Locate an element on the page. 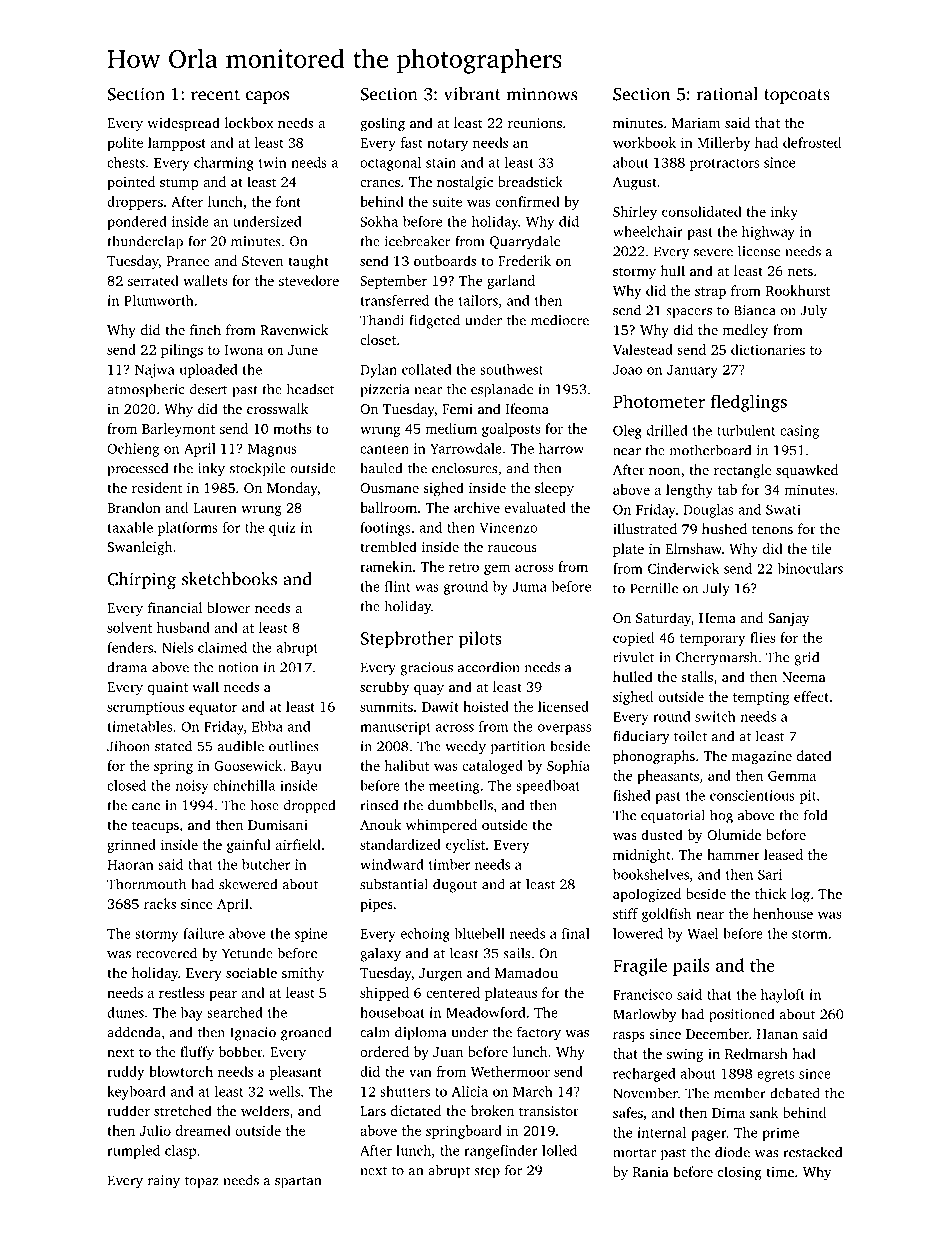 The width and height of the page is (952, 1233). recent is located at coordinates (215, 95).
